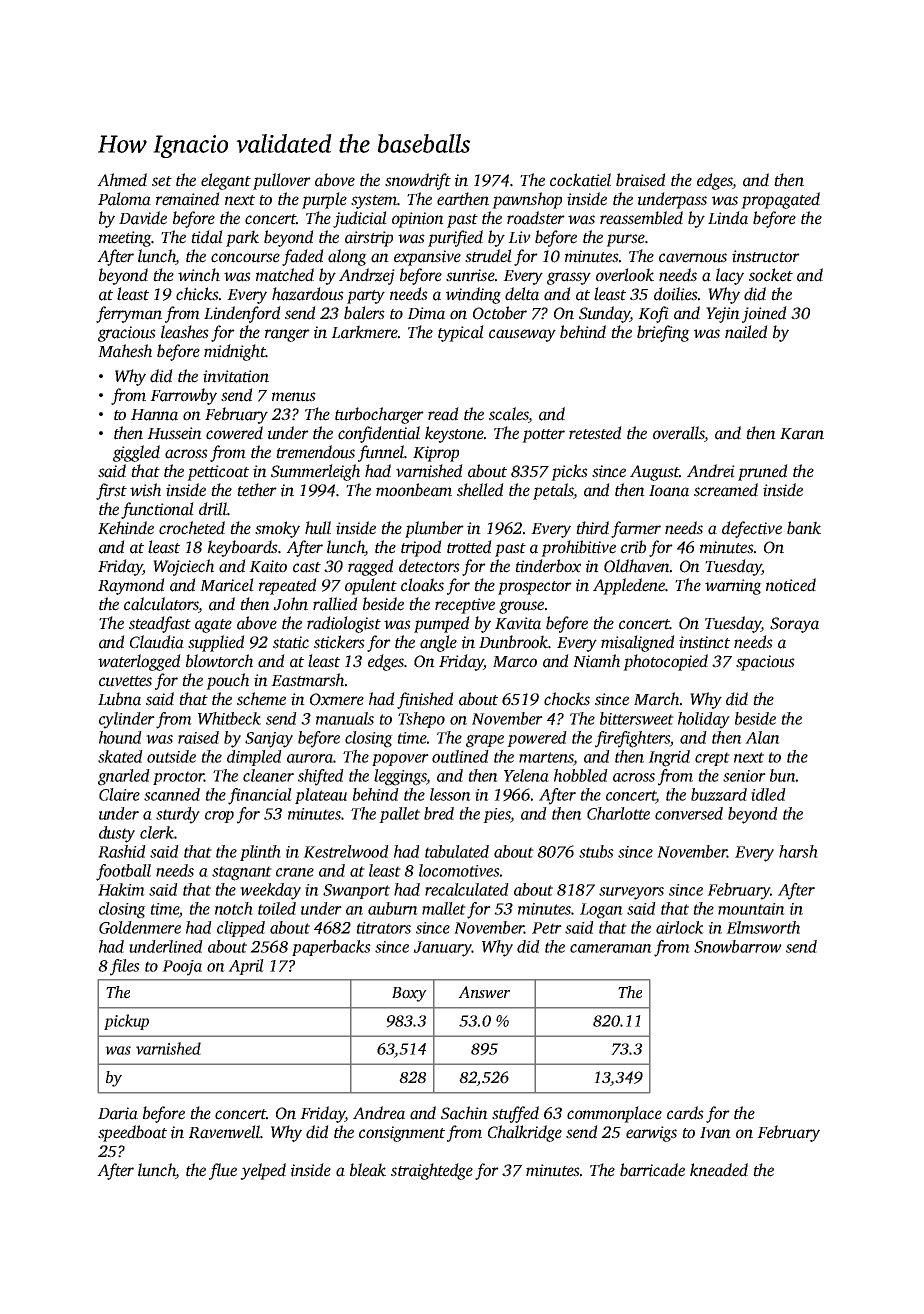  Describe the element at coordinates (183, 567) in the document. I see `Wojciech` at that location.
